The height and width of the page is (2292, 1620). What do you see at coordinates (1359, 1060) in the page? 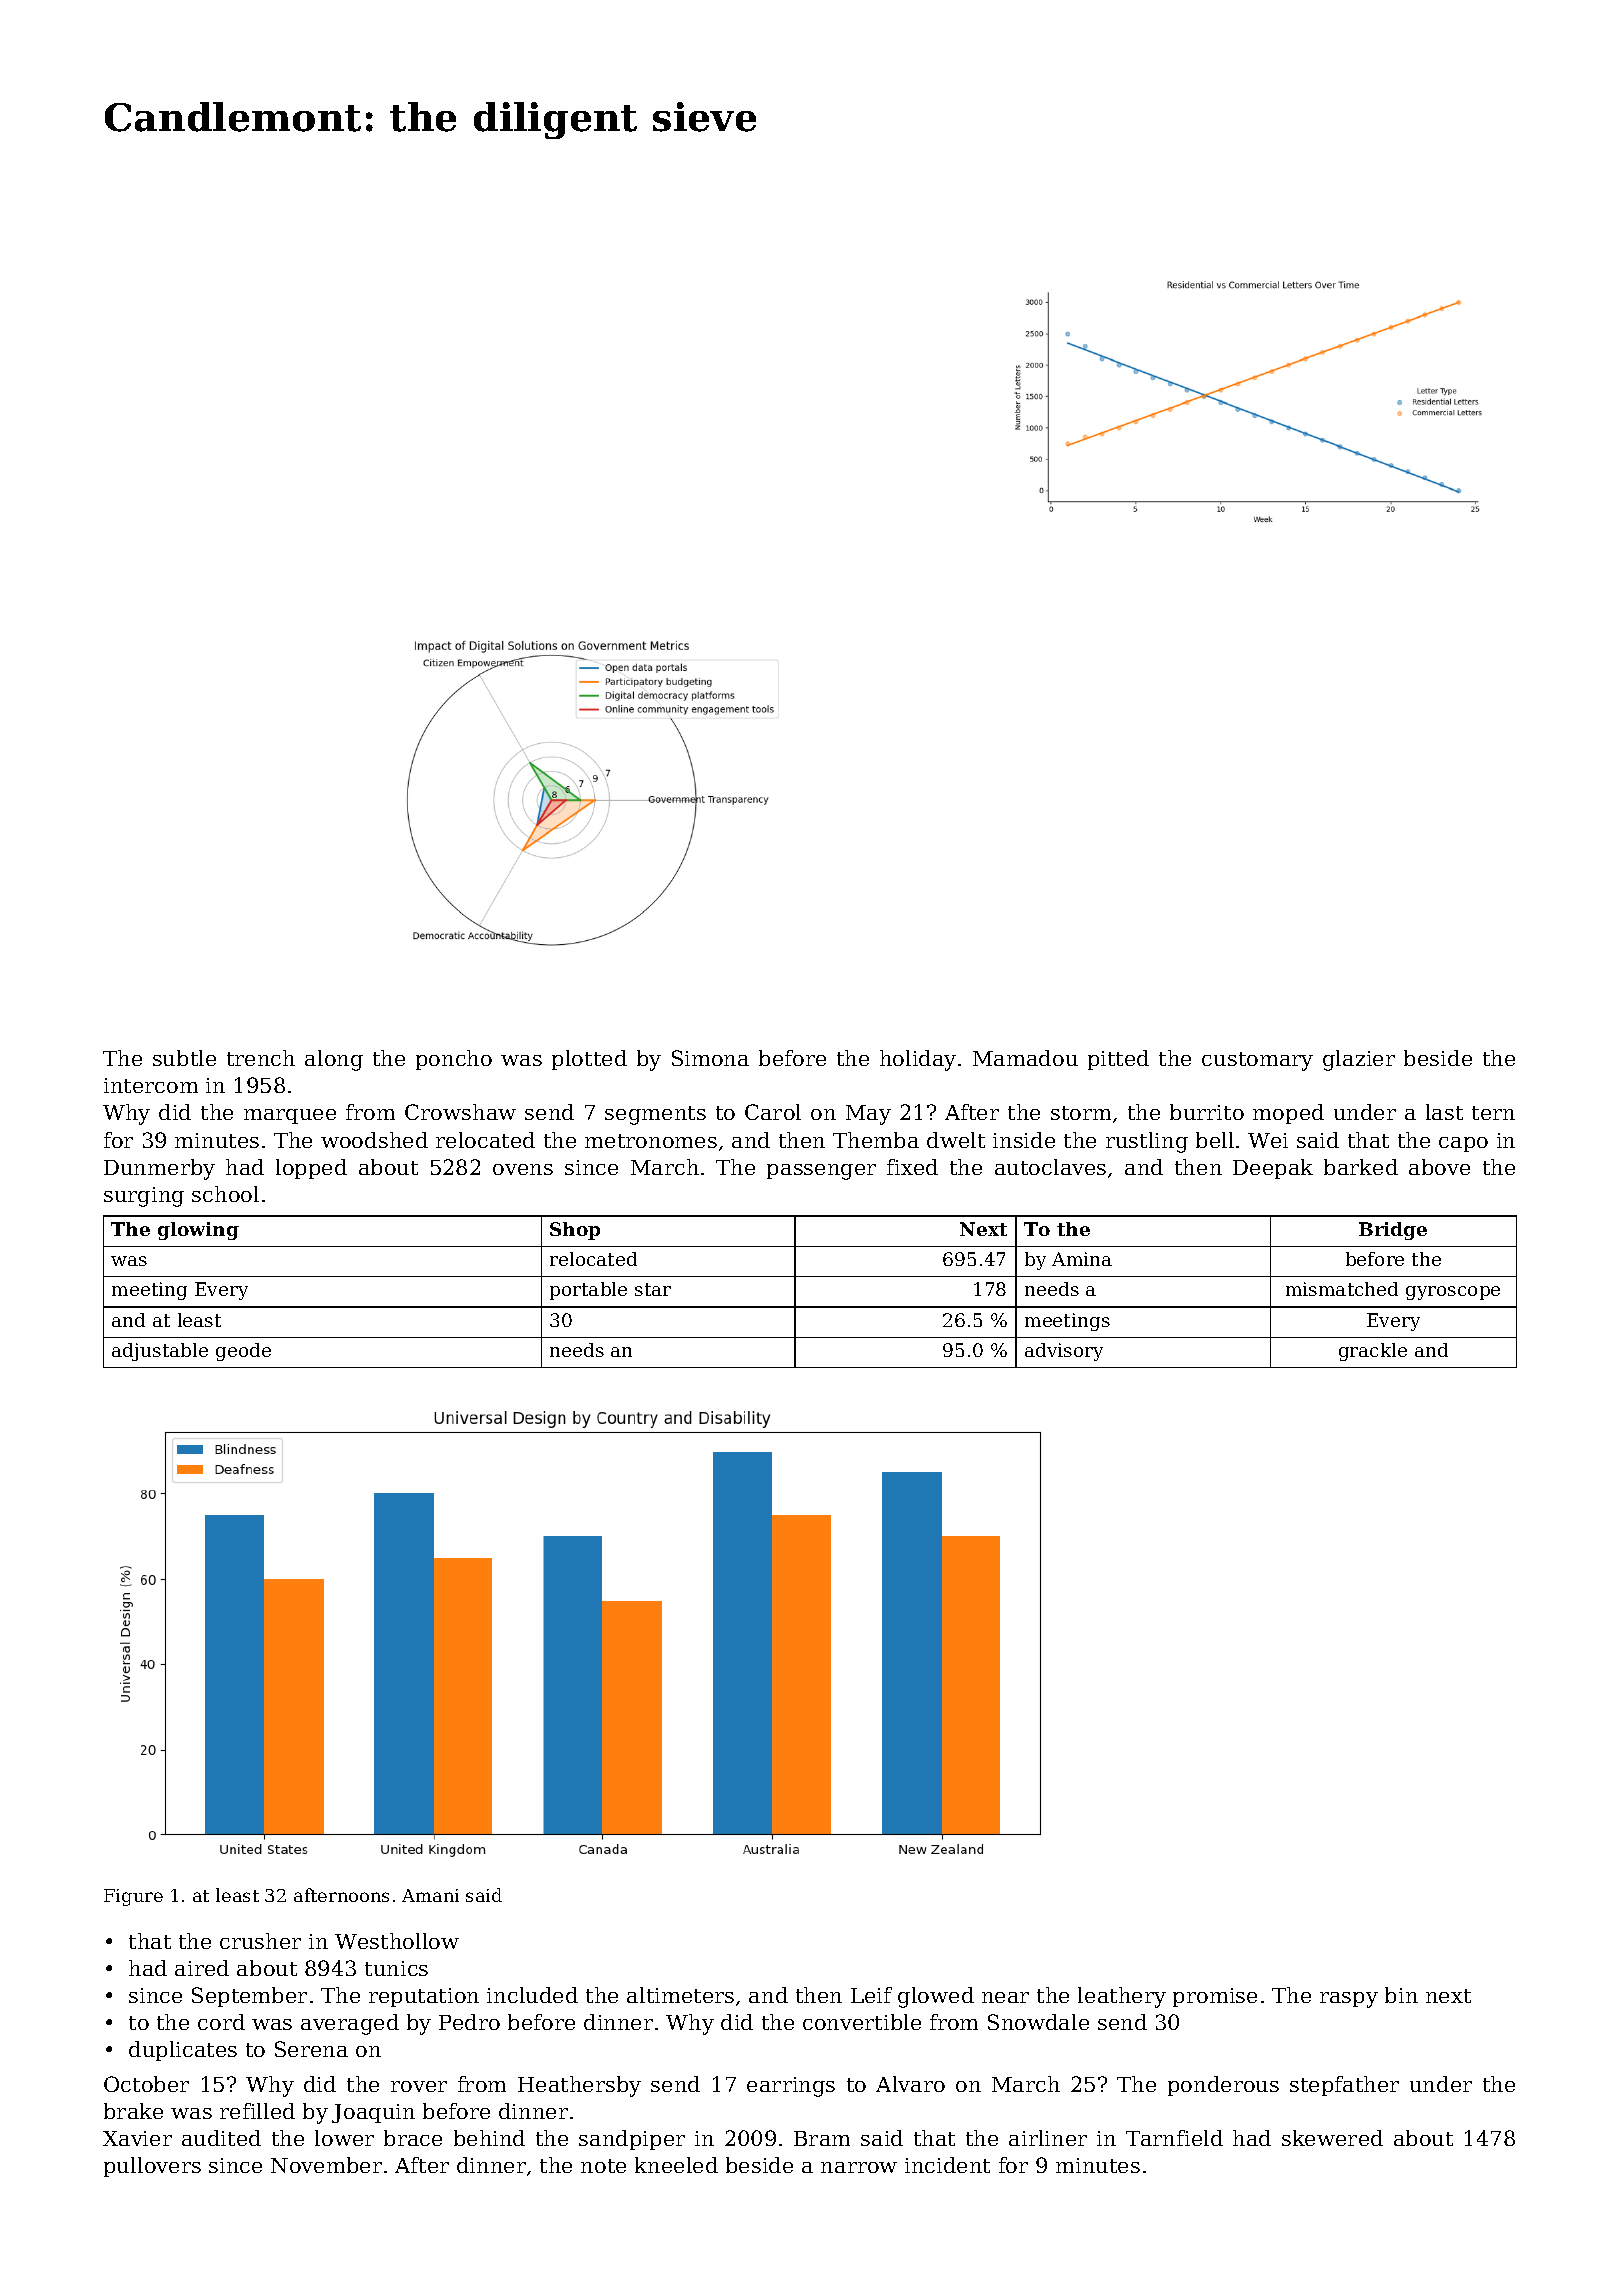
I see `glazier` at bounding box center [1359, 1060].
